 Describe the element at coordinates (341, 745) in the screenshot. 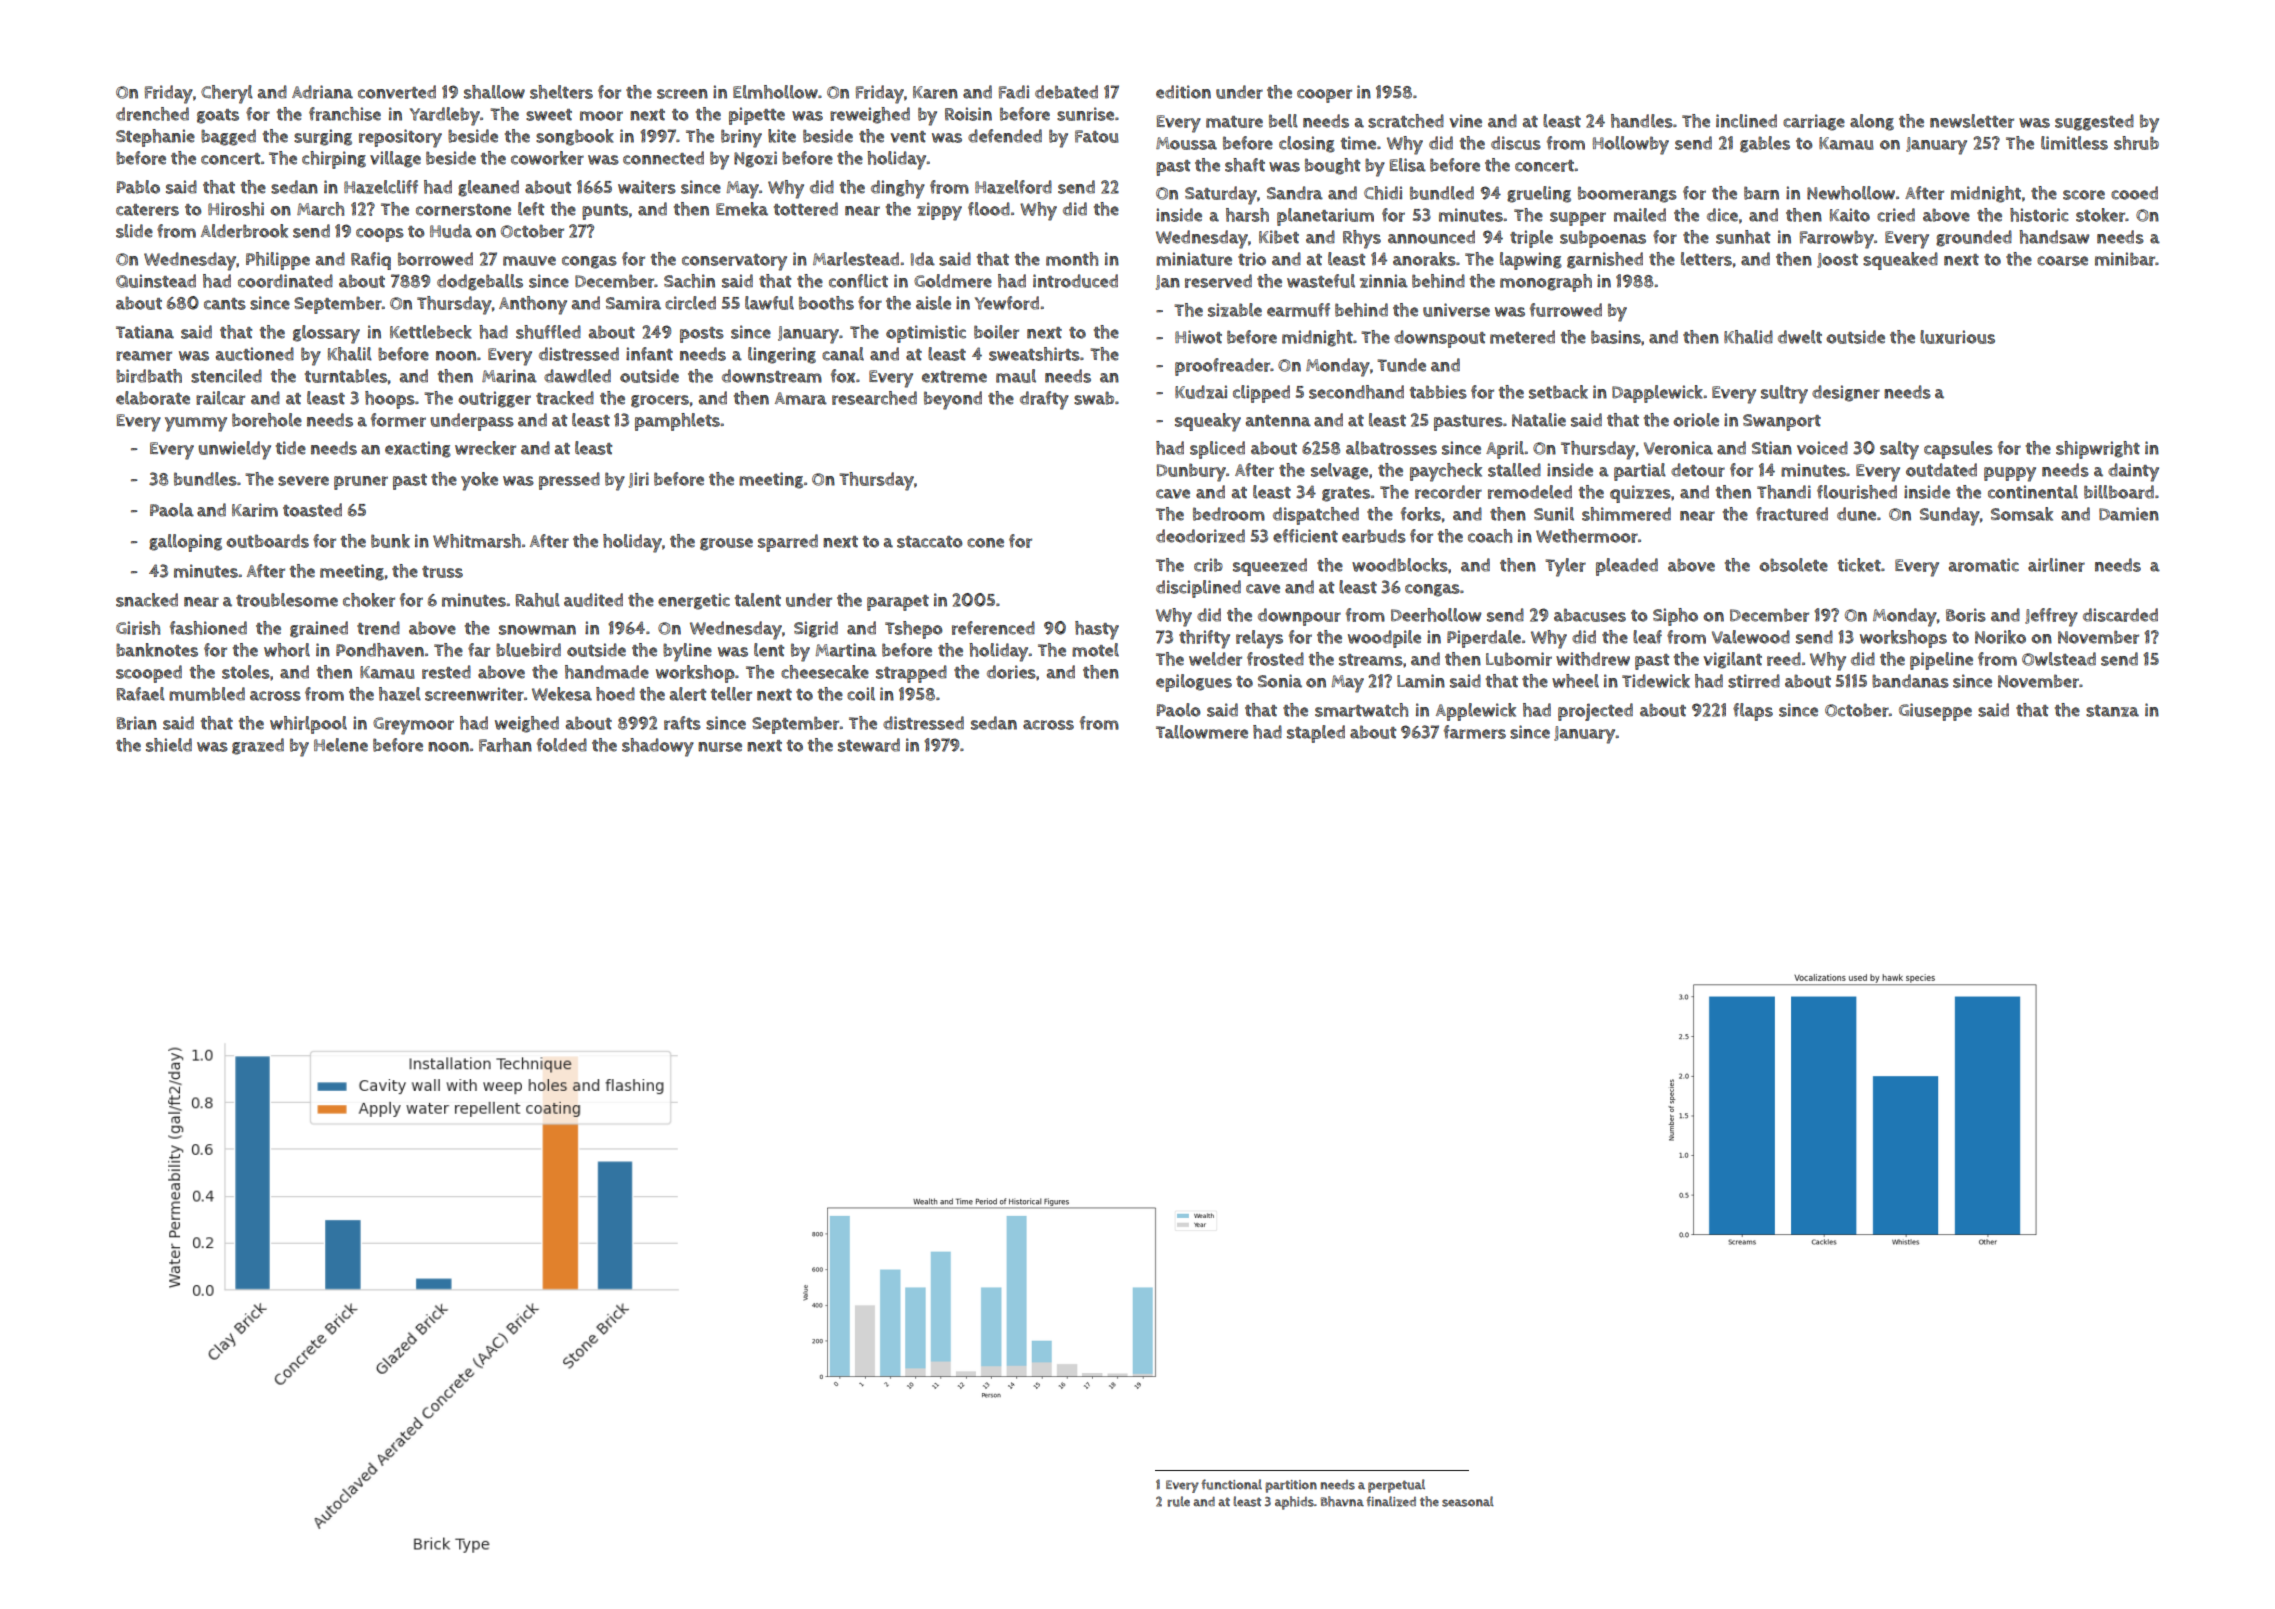

I see `Helene` at that location.
